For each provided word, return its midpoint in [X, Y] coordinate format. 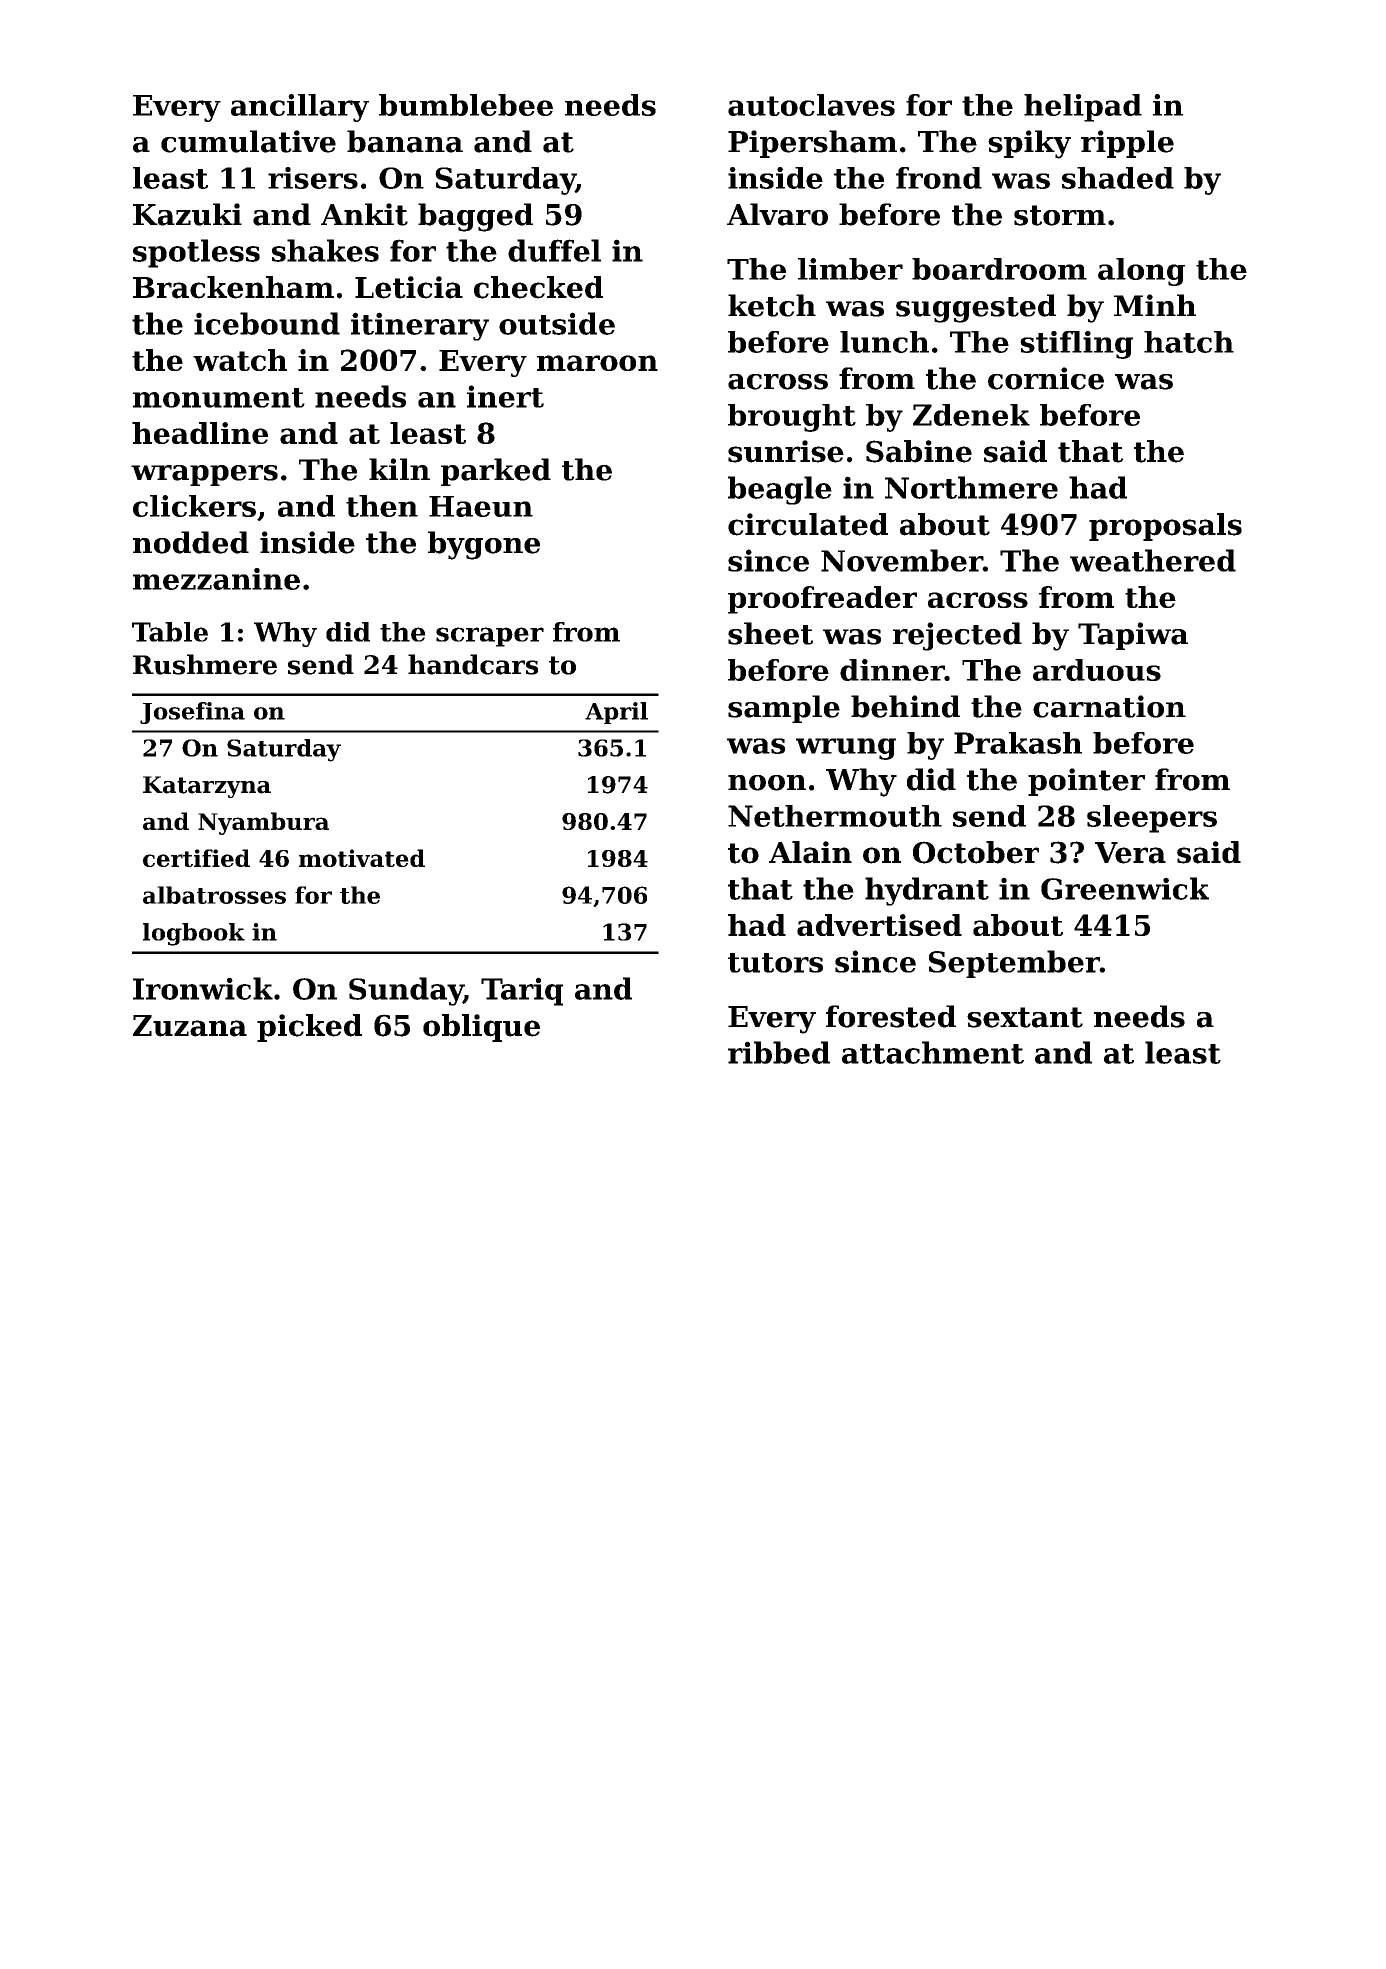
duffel [554, 250]
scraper [490, 637]
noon [767, 783]
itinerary [420, 326]
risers [313, 178]
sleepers [1152, 819]
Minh [1155, 305]
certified [196, 858]
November [902, 560]
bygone [484, 545]
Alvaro [777, 214]
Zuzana [190, 1026]
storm [1060, 215]
